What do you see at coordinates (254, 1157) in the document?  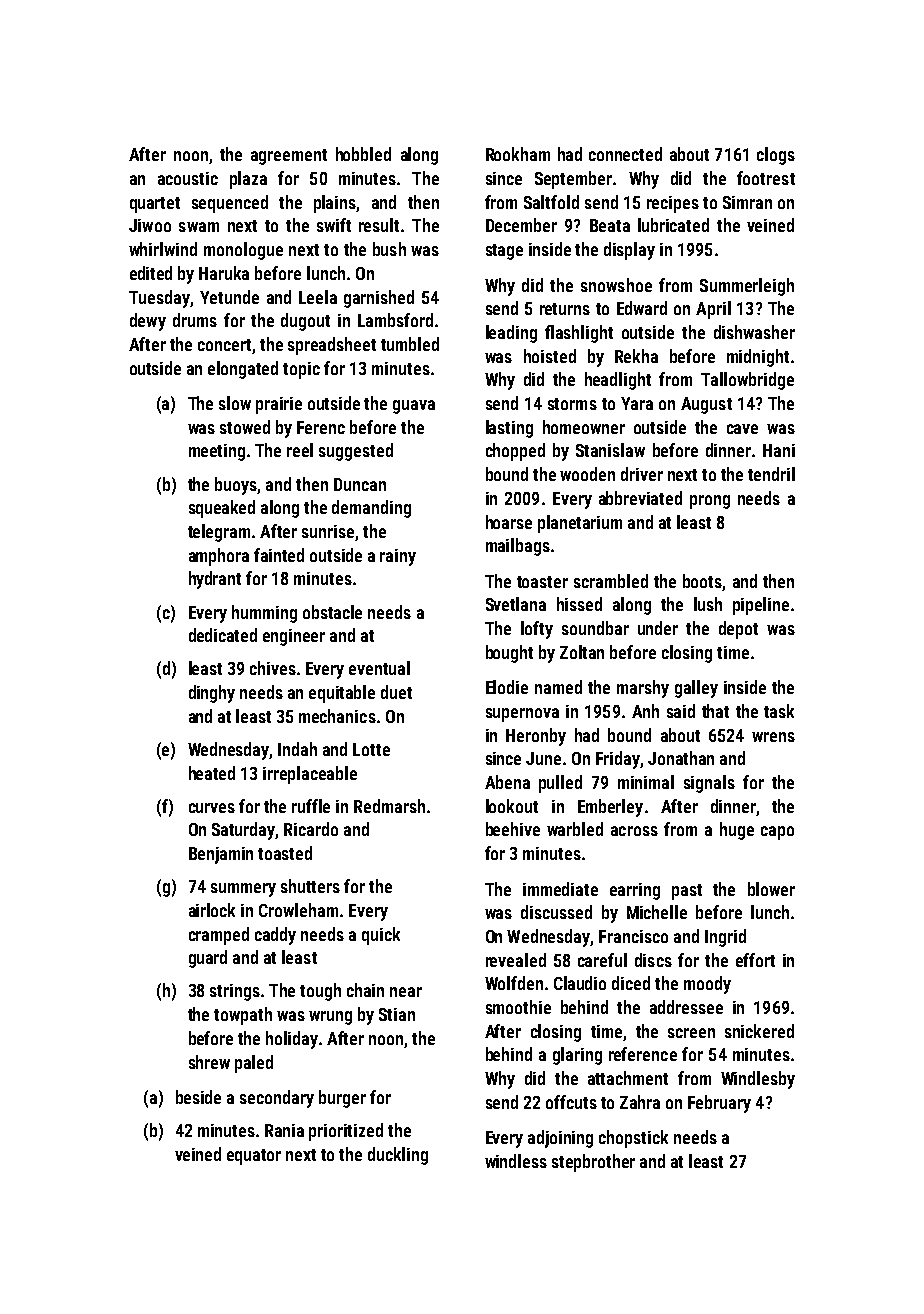 I see `equator` at bounding box center [254, 1157].
